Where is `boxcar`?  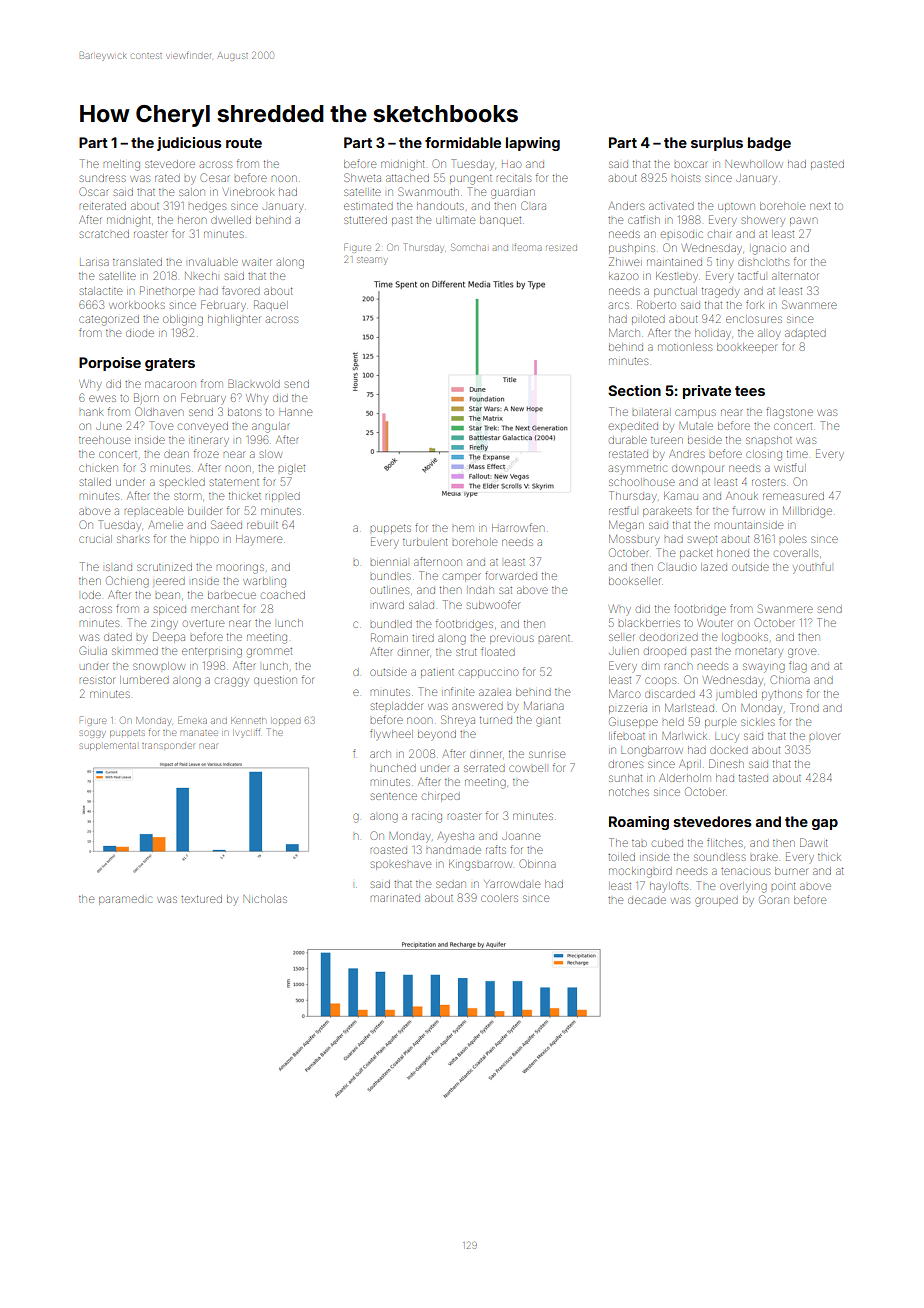 boxcar is located at coordinates (691, 164).
